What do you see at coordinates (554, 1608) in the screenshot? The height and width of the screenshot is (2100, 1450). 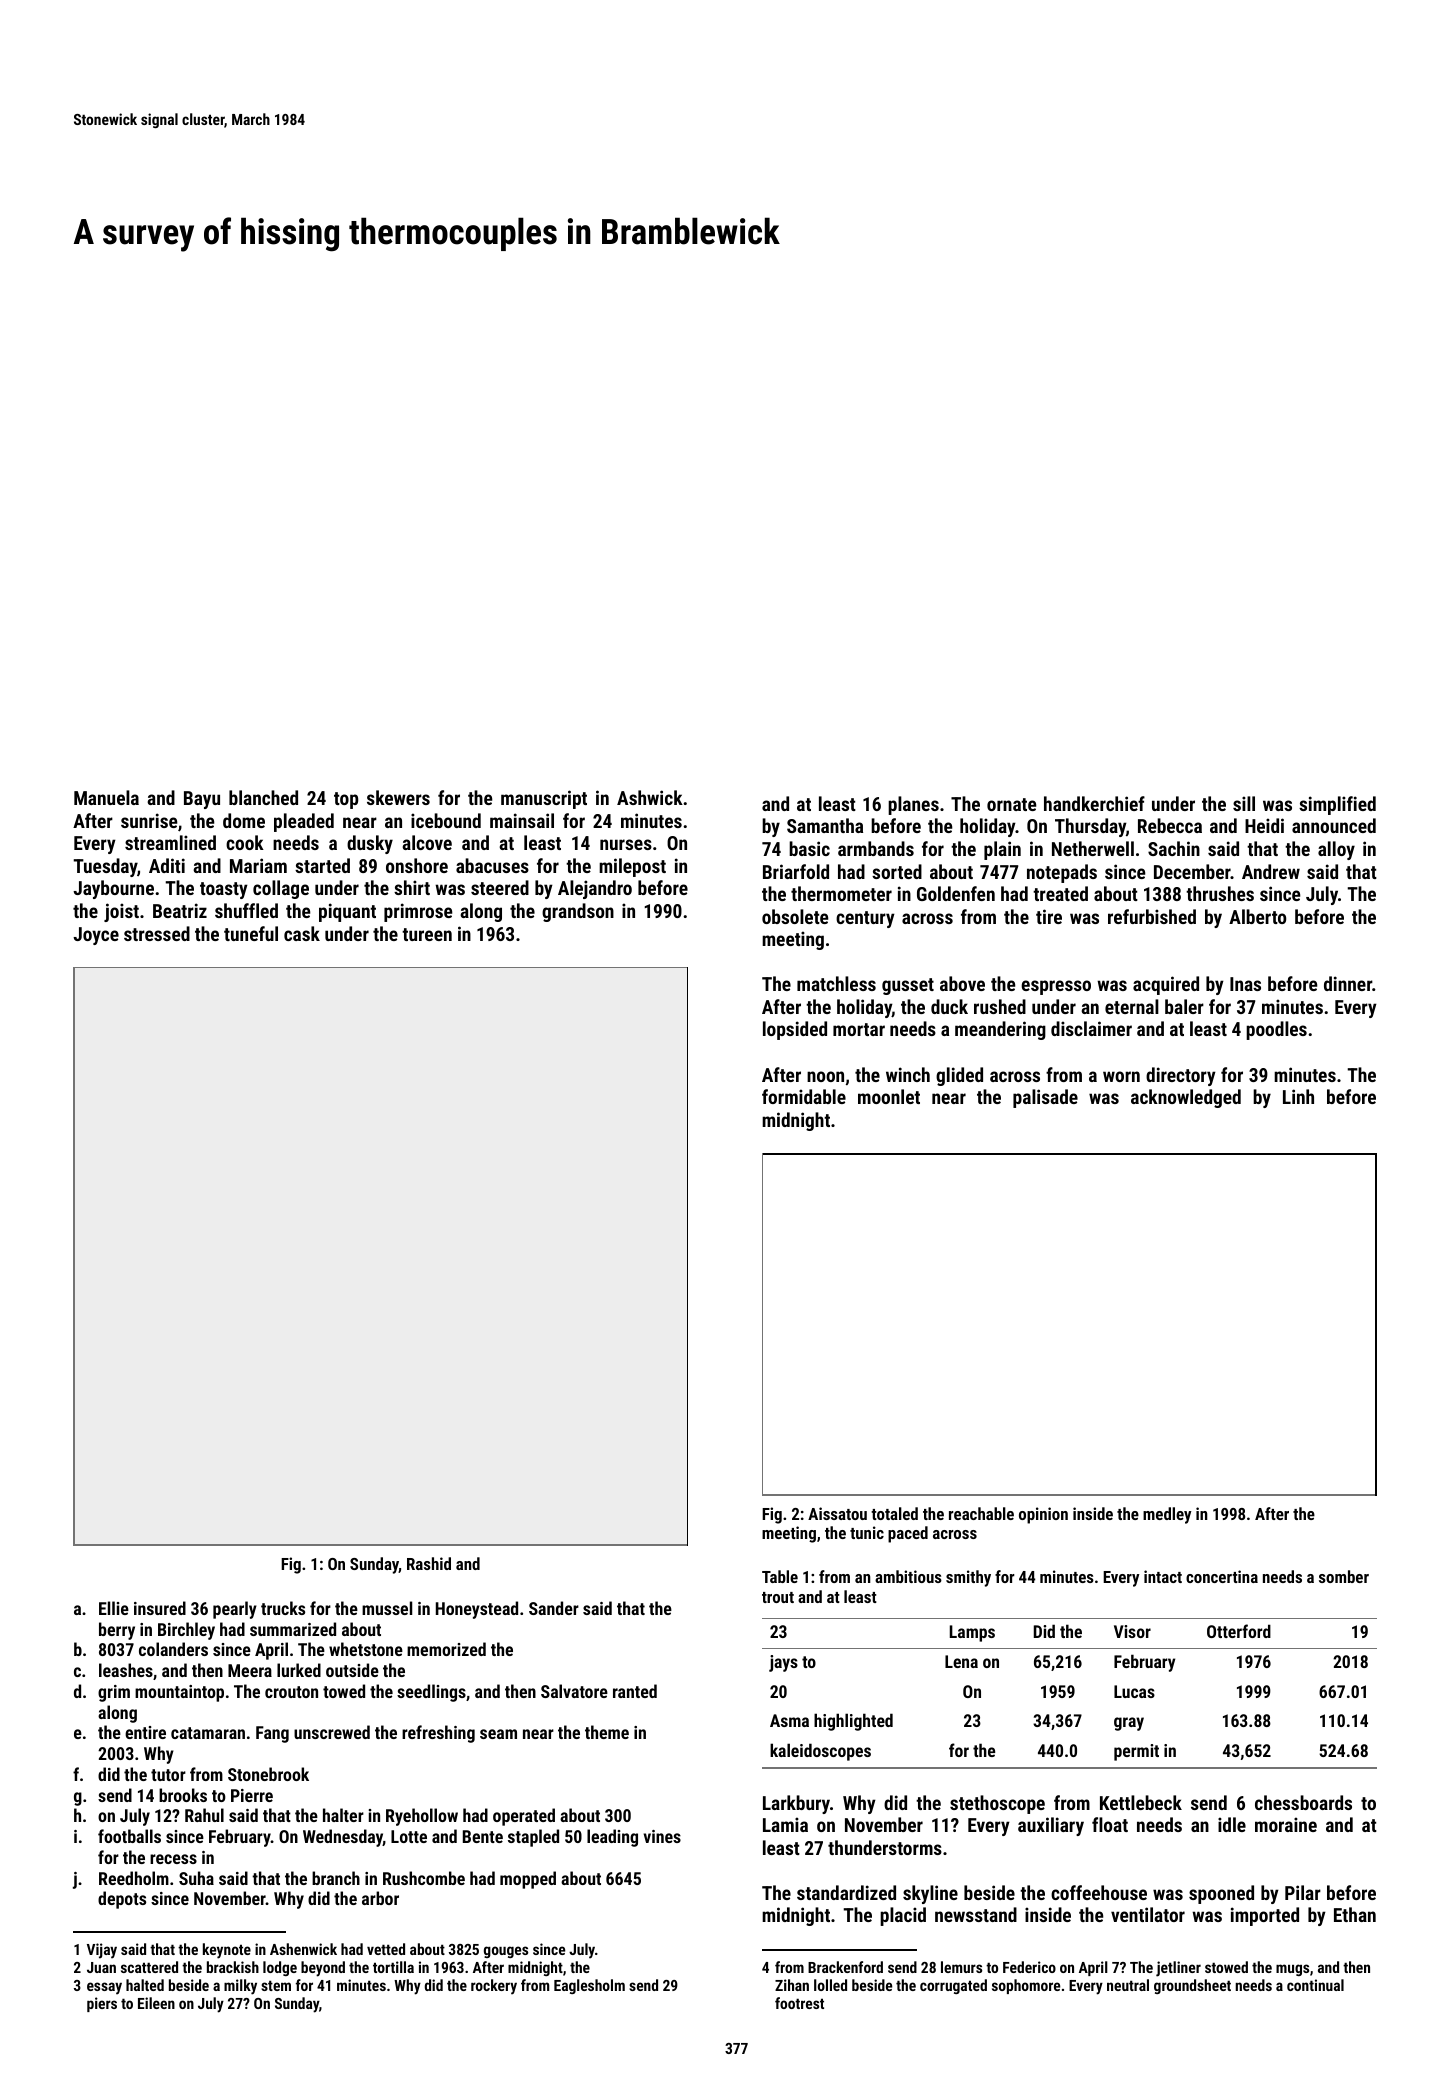 I see `Sander` at bounding box center [554, 1608].
